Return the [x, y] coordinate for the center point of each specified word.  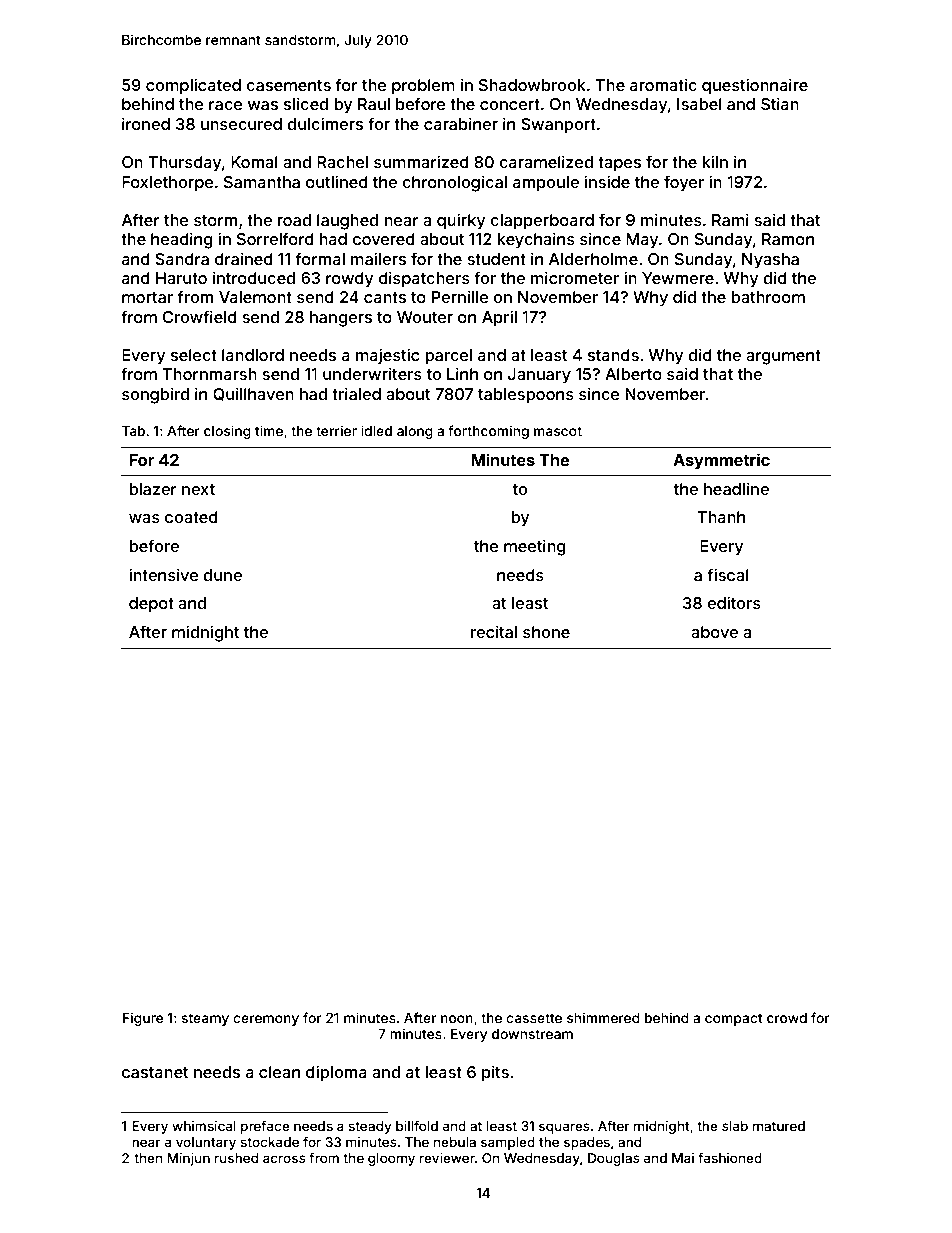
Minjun [188, 1159]
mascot [558, 431]
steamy [205, 1019]
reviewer [447, 1158]
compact [734, 1019]
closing [227, 432]
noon [457, 1019]
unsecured [241, 124]
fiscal [728, 574]
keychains [536, 240]
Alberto [633, 374]
